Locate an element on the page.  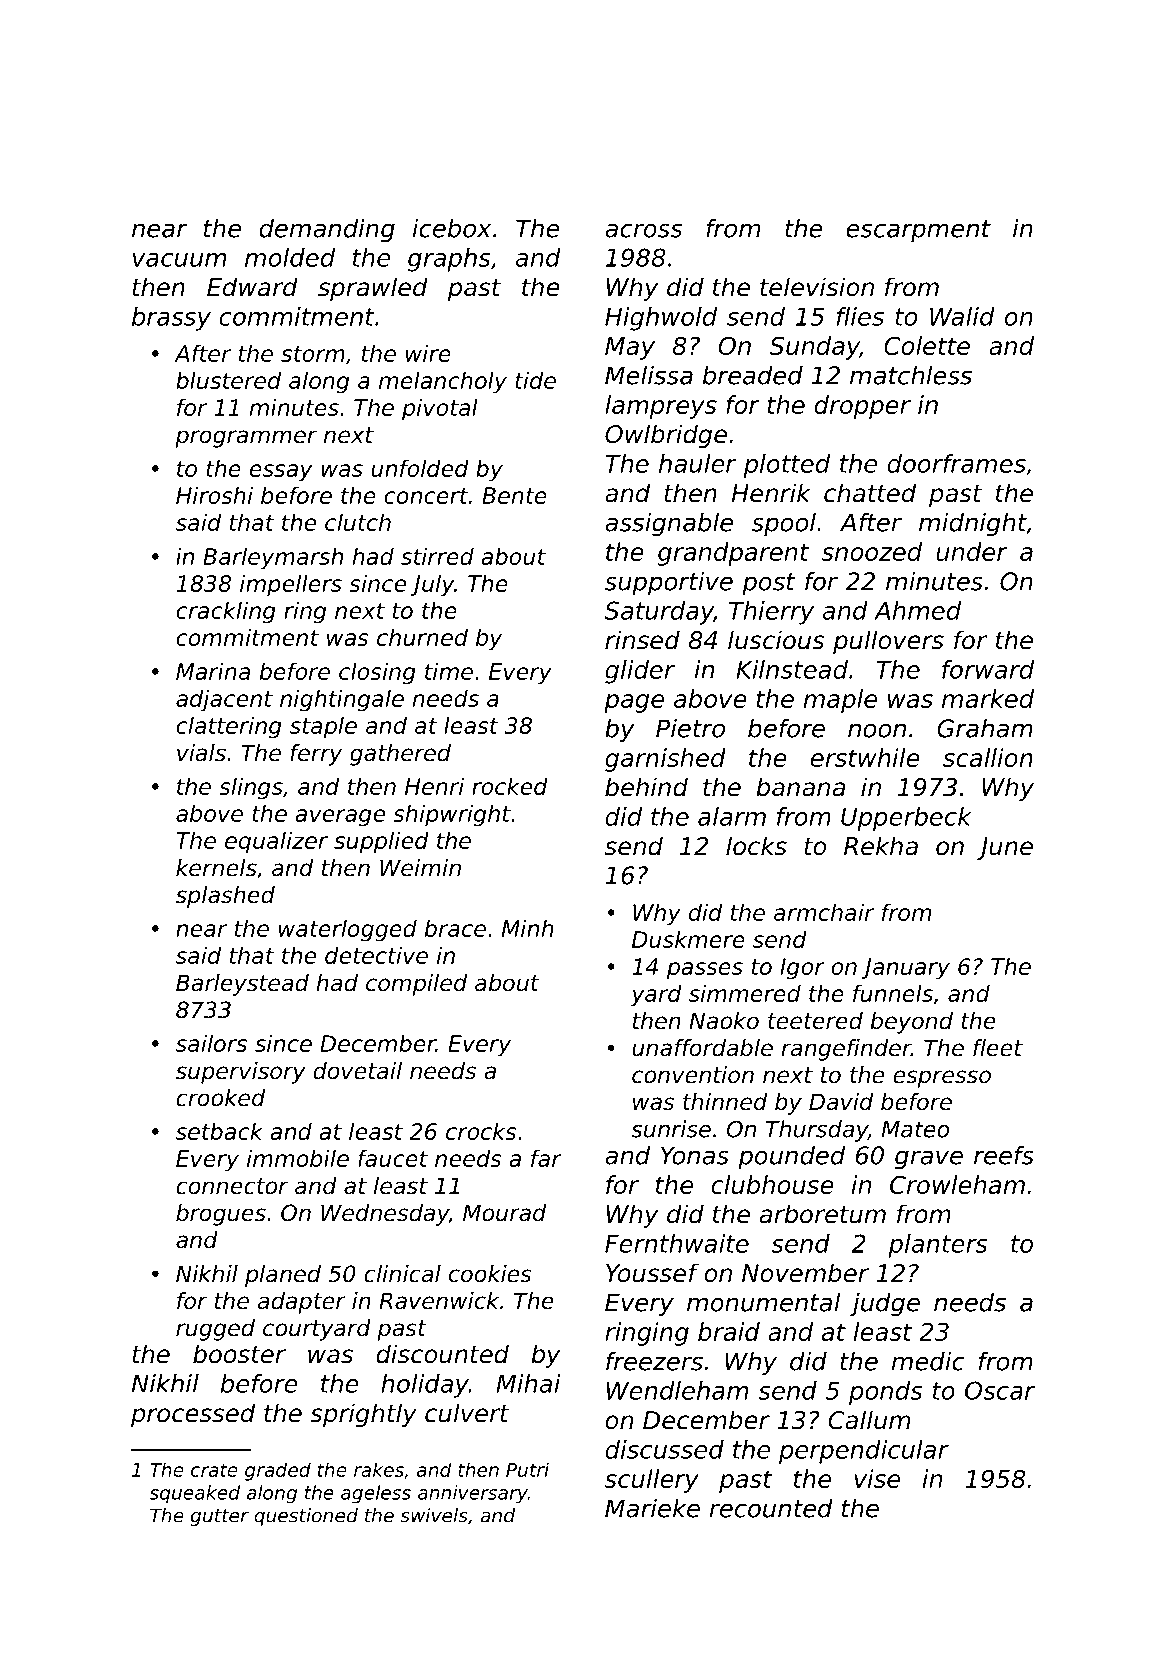
forward is located at coordinates (988, 669).
